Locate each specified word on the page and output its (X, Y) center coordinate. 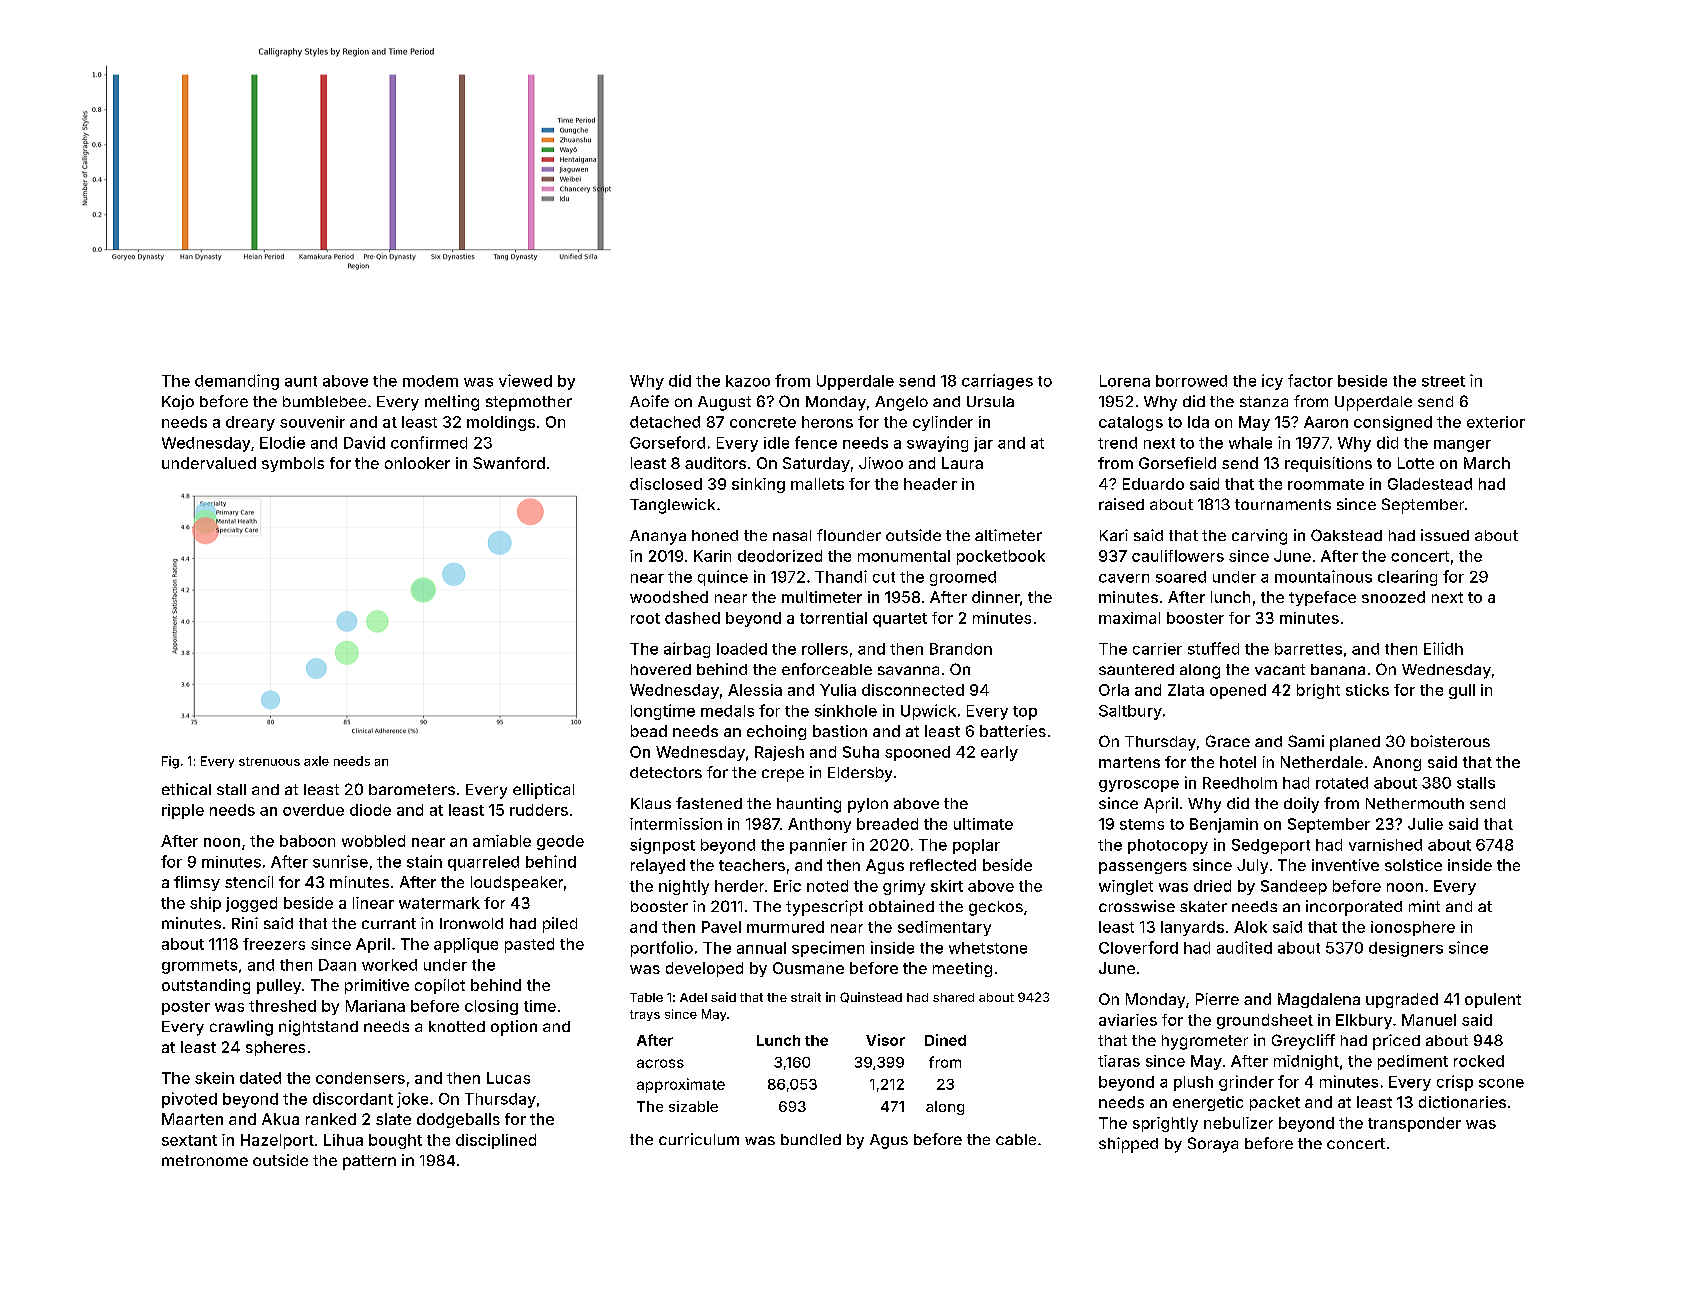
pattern (369, 1162)
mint (1424, 906)
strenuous (269, 761)
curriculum (699, 1139)
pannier (818, 846)
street (1443, 381)
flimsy (197, 883)
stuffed (1213, 648)
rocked (1479, 1061)
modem (430, 381)
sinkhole (846, 710)
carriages (997, 382)
